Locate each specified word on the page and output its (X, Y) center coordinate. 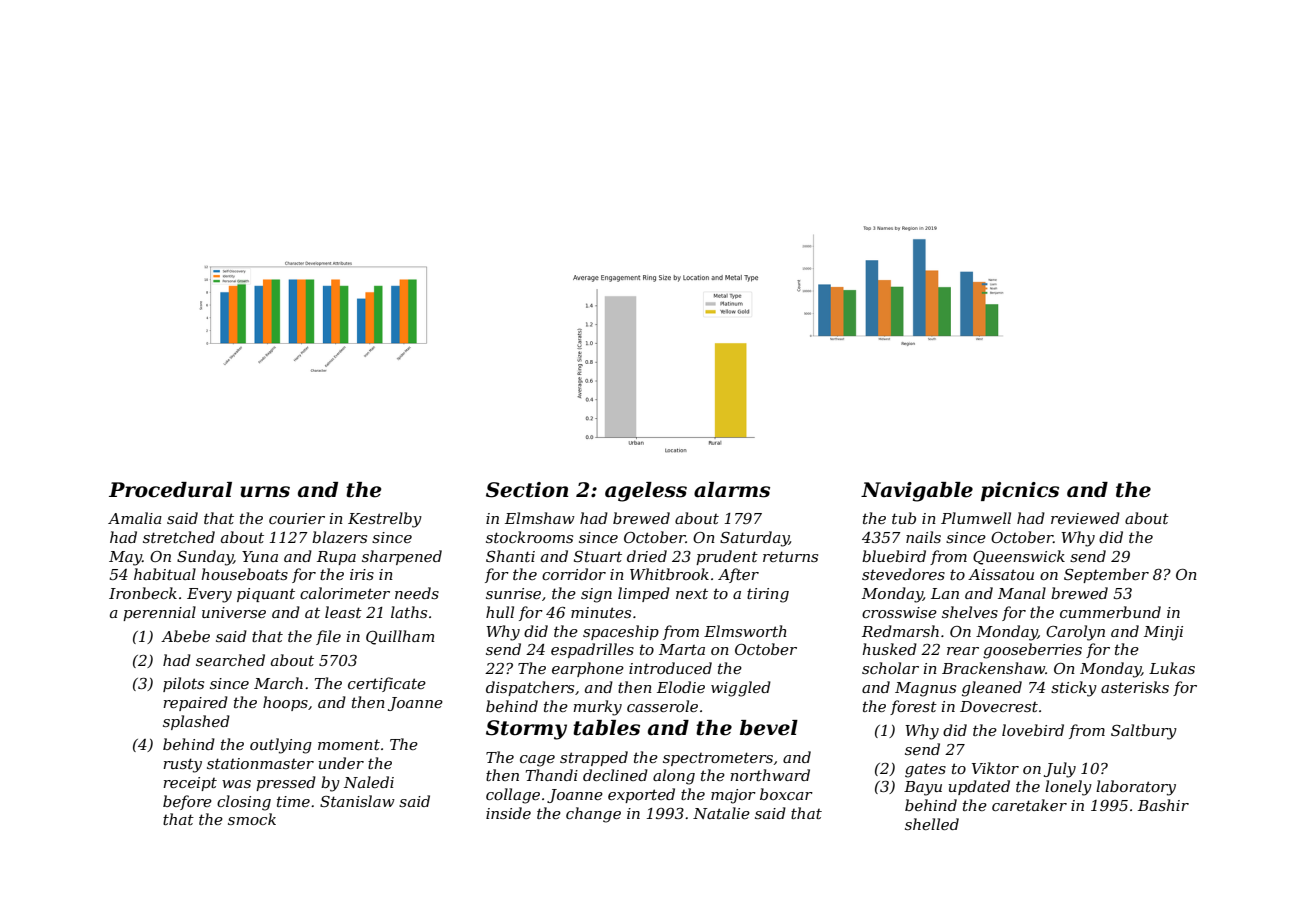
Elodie (681, 687)
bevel (769, 728)
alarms (732, 490)
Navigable (917, 492)
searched (230, 660)
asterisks (1135, 687)
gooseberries (1032, 651)
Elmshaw (540, 518)
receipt (190, 784)
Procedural (170, 490)
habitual (165, 574)
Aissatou (1001, 574)
